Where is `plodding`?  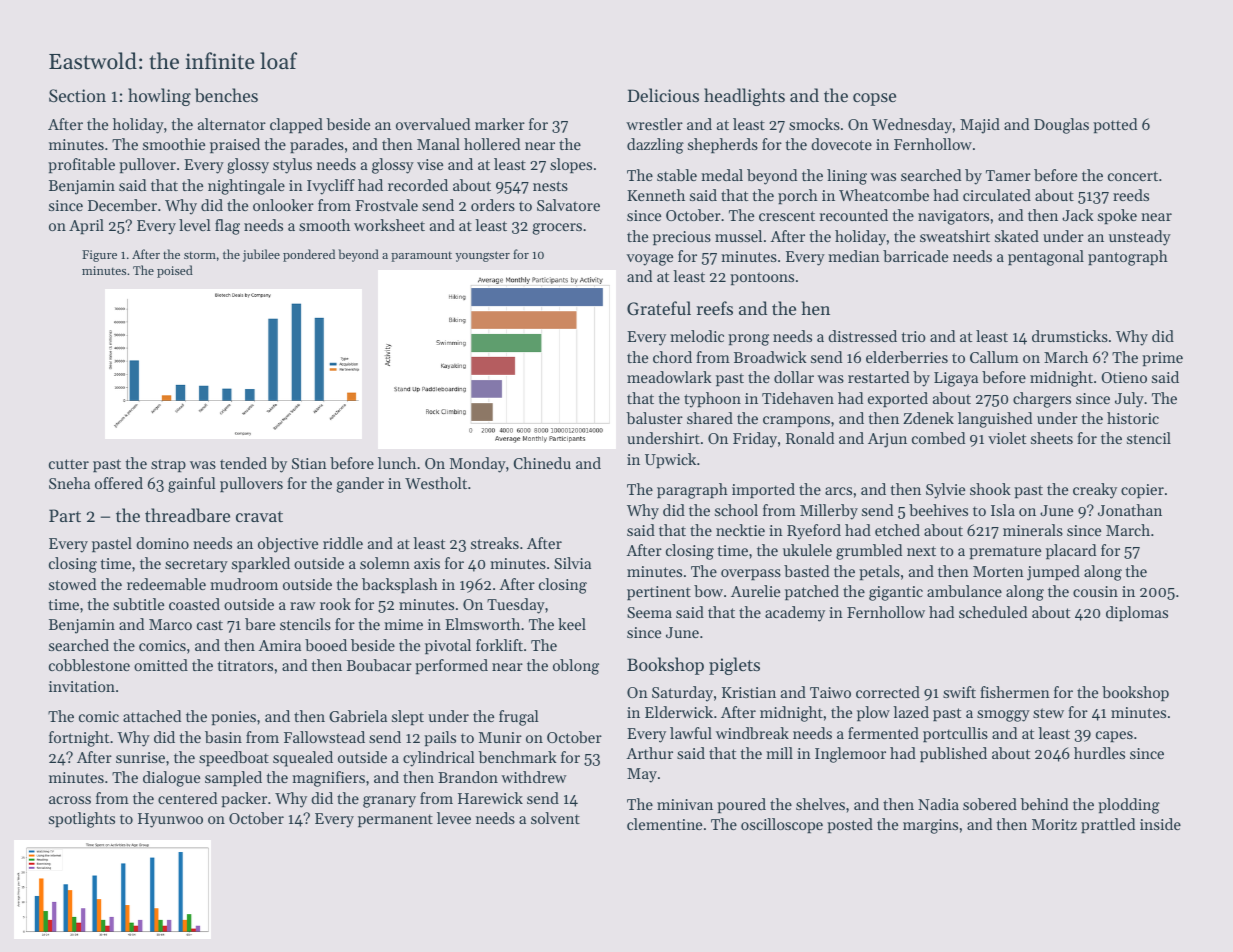 plodding is located at coordinates (1129, 806).
